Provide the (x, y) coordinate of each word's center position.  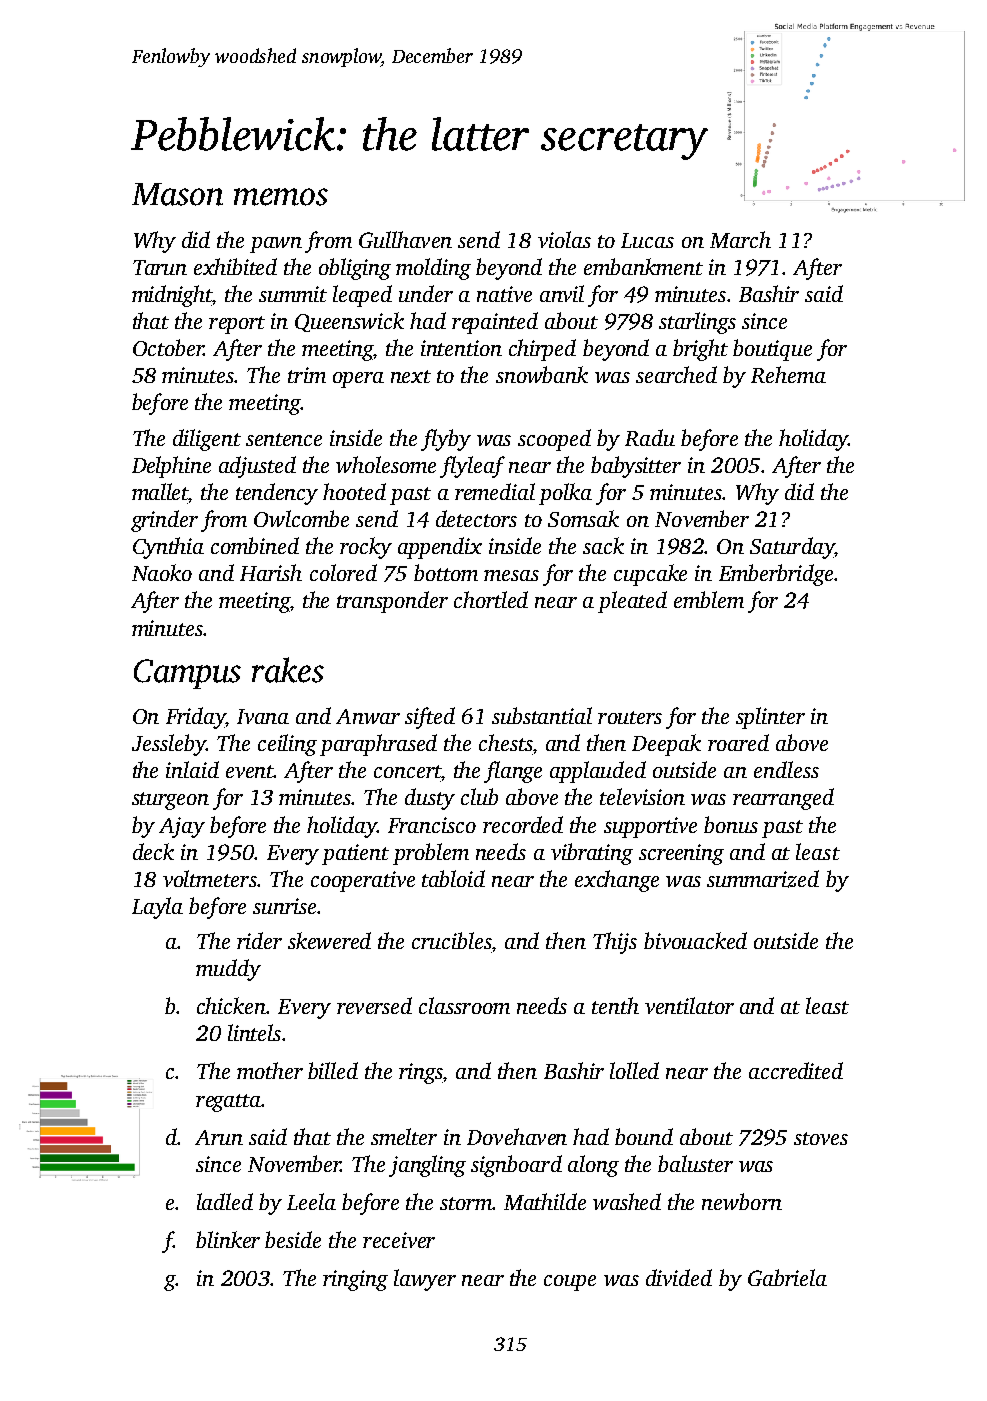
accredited (796, 1070)
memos (281, 197)
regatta (228, 1103)
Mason (177, 194)
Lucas (647, 240)
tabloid (453, 878)
